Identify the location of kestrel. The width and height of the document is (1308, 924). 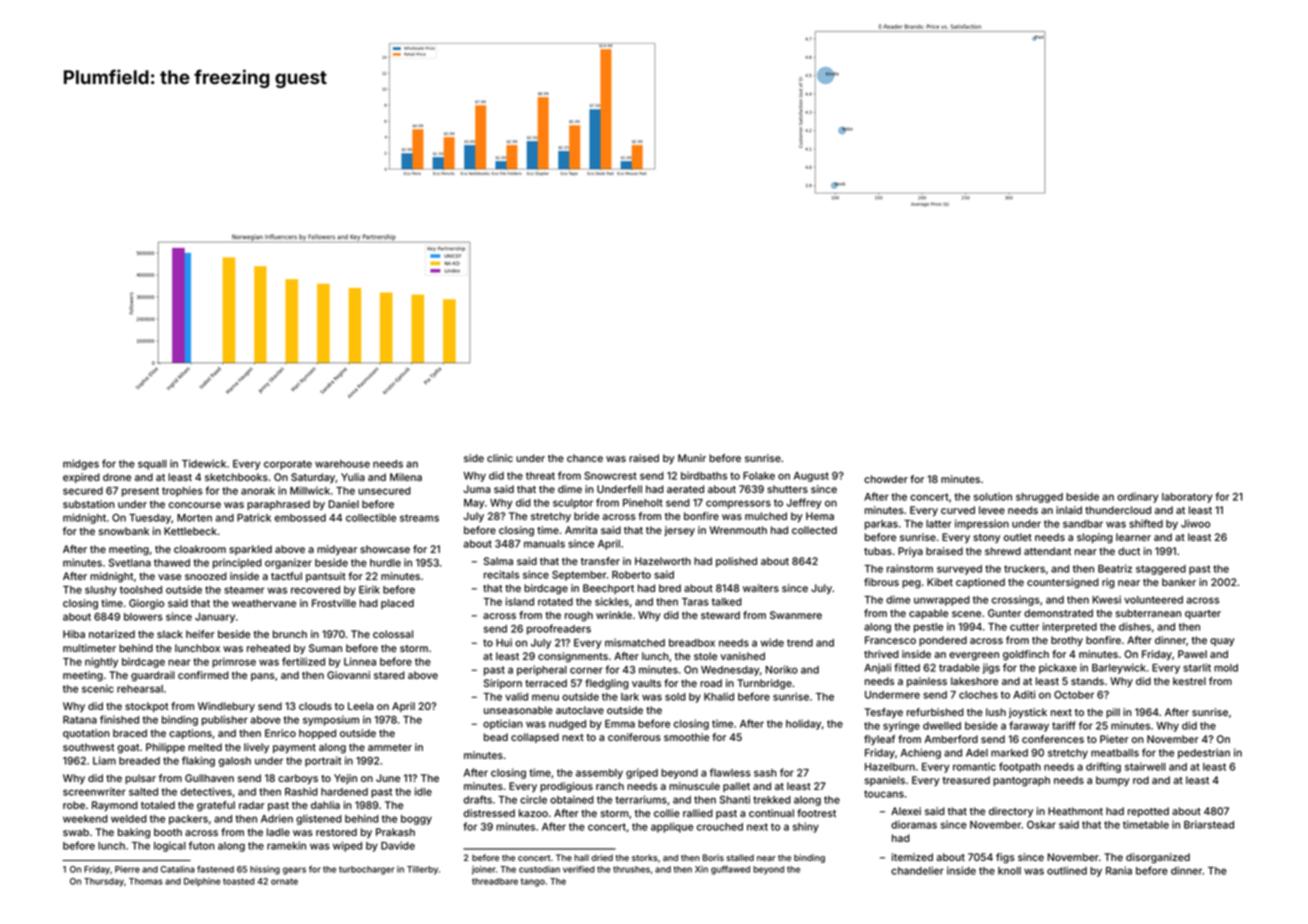
(1189, 681).
